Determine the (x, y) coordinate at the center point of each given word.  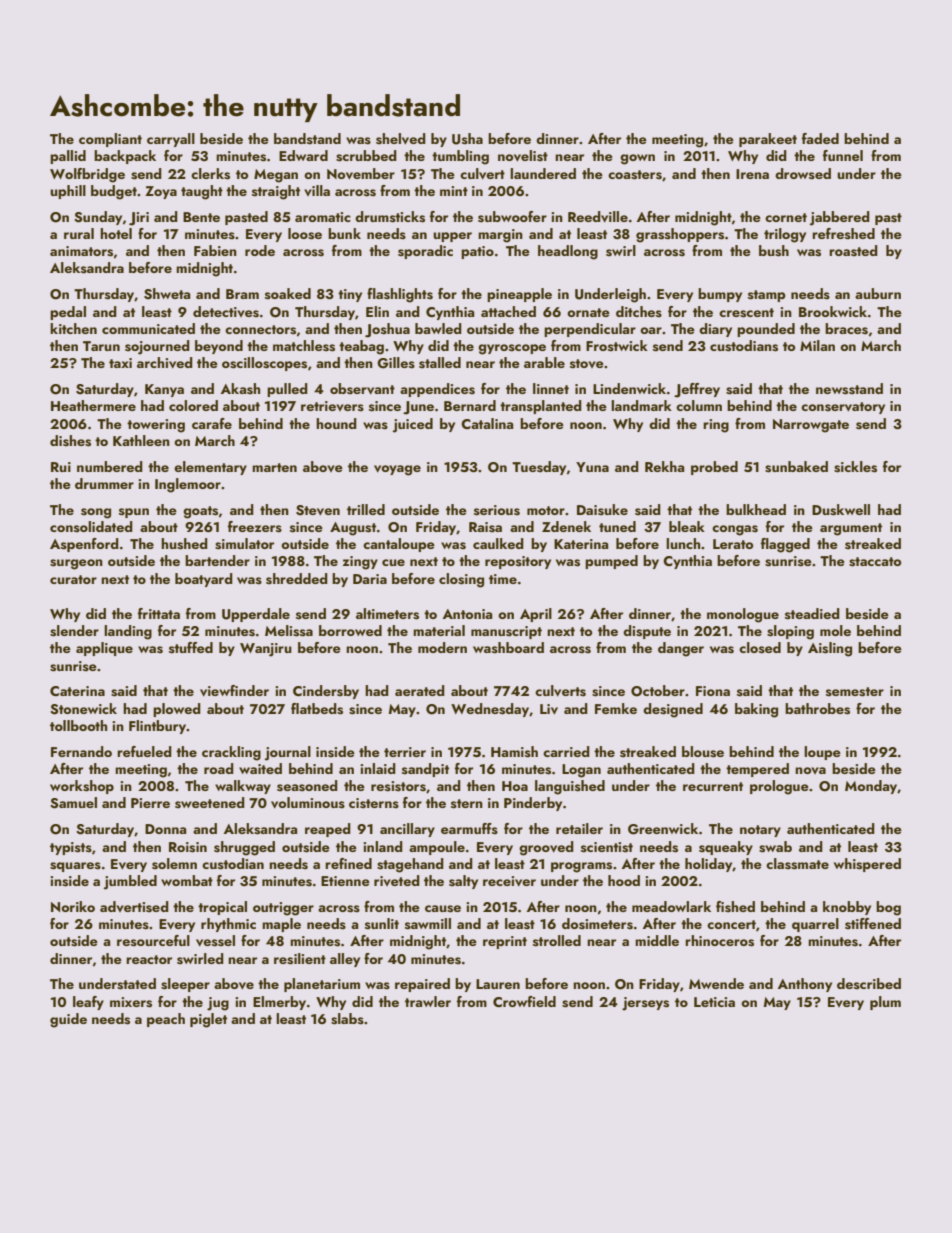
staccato (875, 562)
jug (218, 1004)
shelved (401, 139)
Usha (467, 139)
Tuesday (539, 468)
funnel (843, 155)
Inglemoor (188, 485)
